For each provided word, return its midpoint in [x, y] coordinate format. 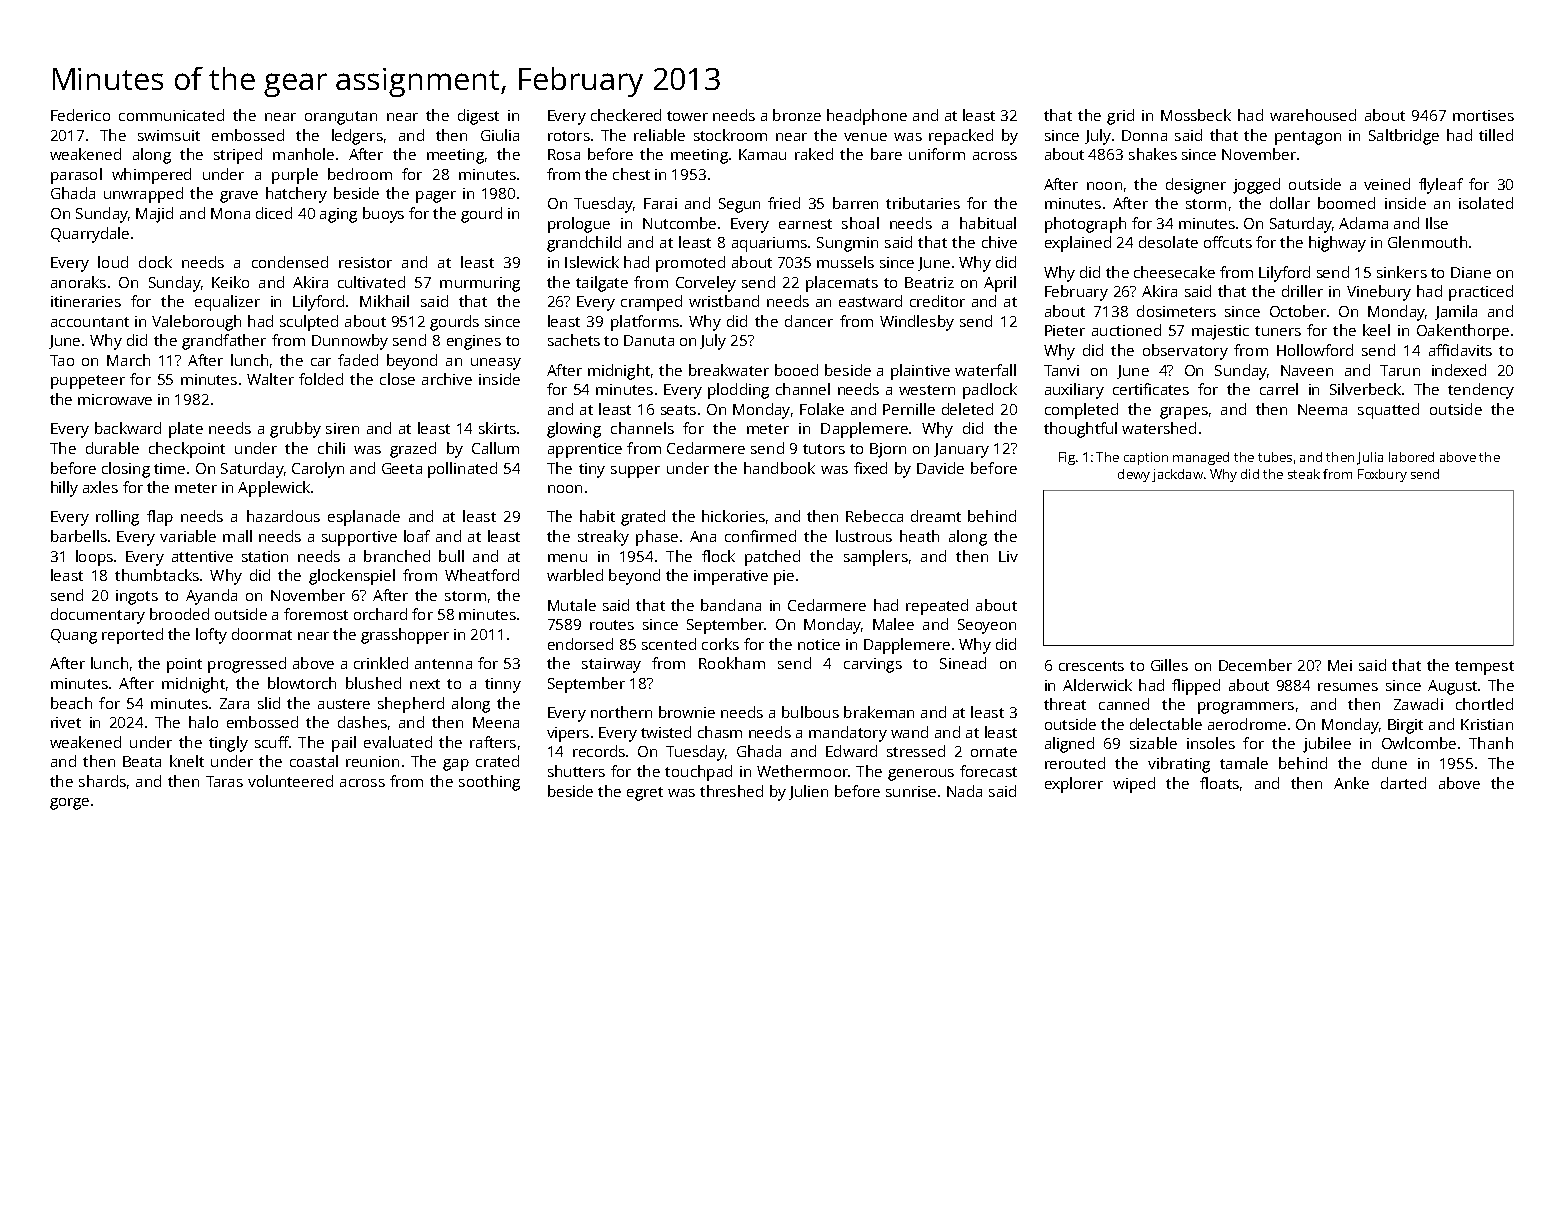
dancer [809, 321]
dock [155, 262]
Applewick [274, 489]
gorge [69, 804]
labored [1411, 457]
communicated [171, 115]
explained [1078, 244]
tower [687, 116]
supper [635, 472]
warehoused [1313, 115]
